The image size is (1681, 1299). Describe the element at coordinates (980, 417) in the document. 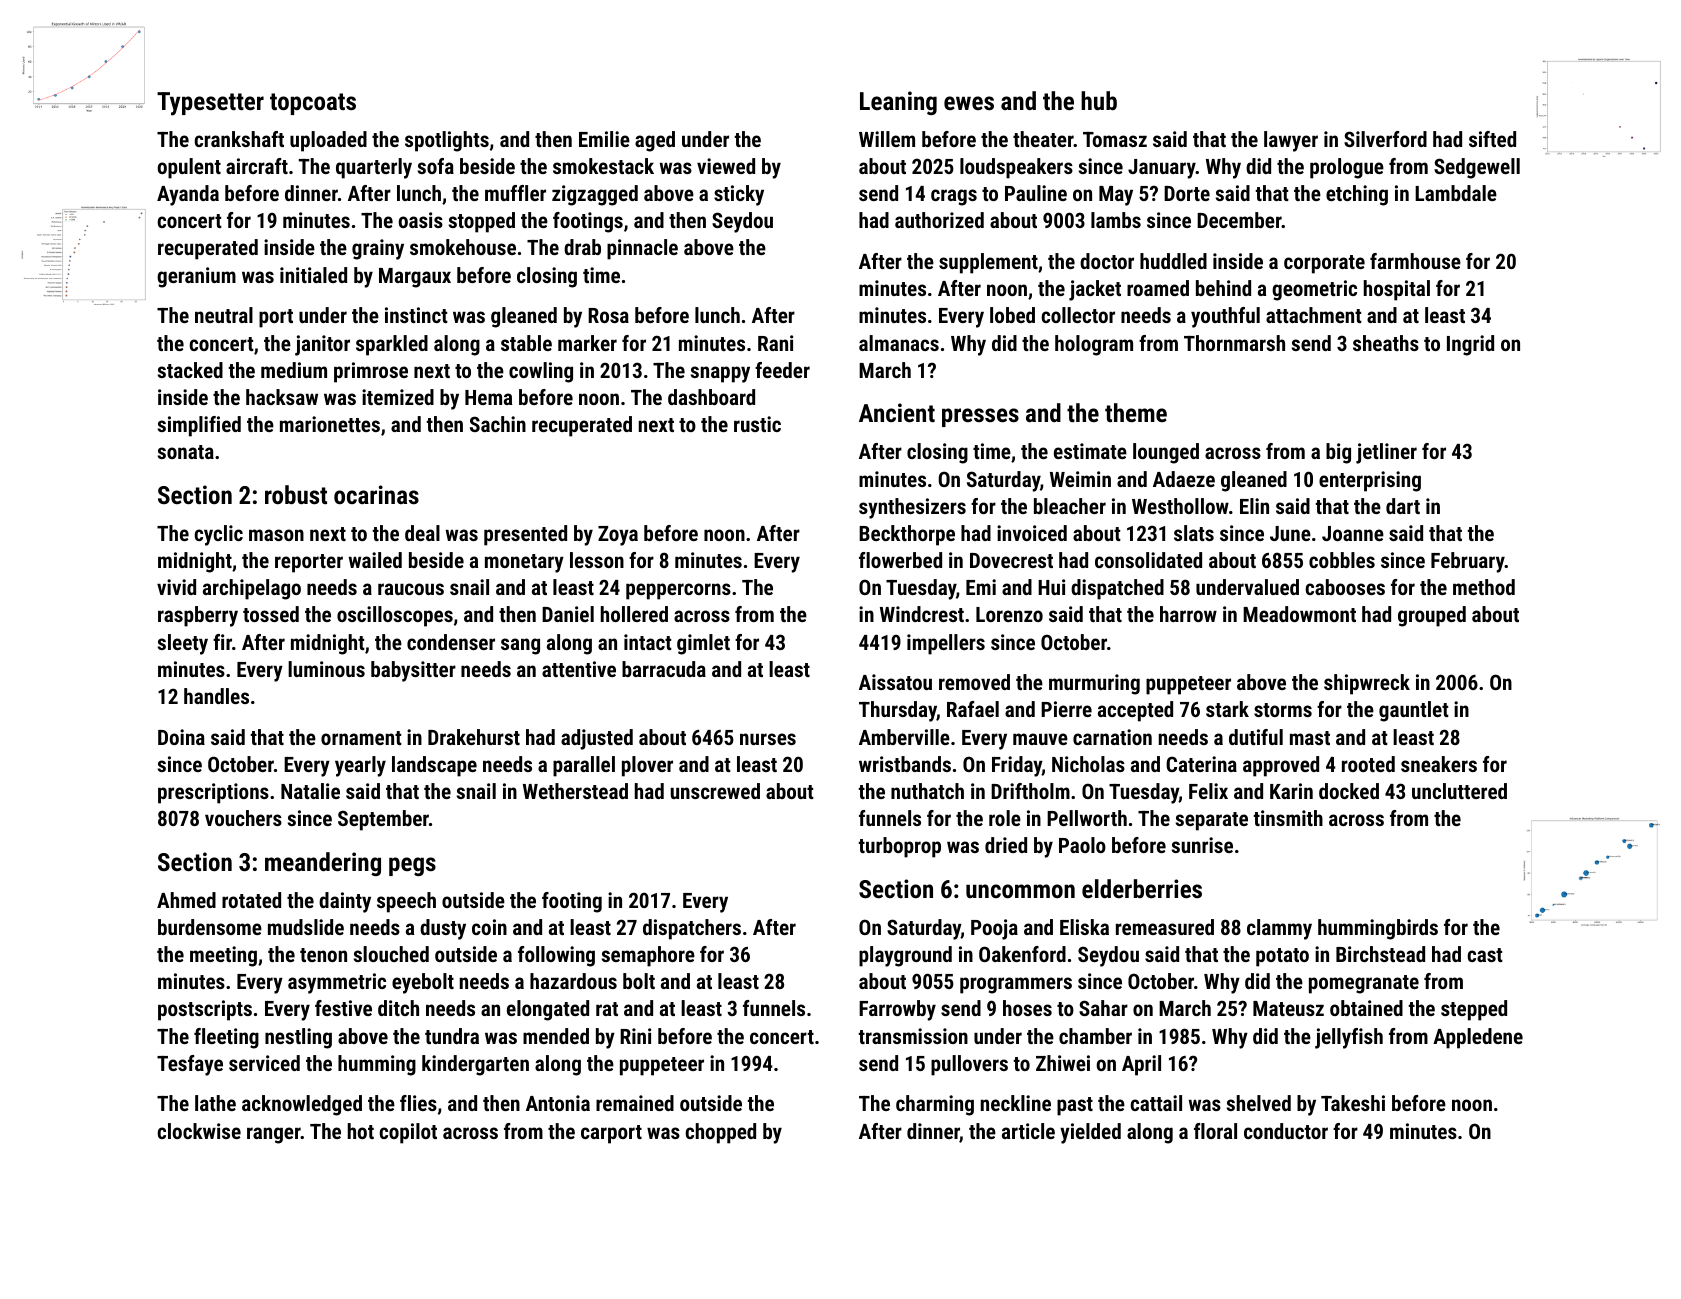

I see `presses` at that location.
